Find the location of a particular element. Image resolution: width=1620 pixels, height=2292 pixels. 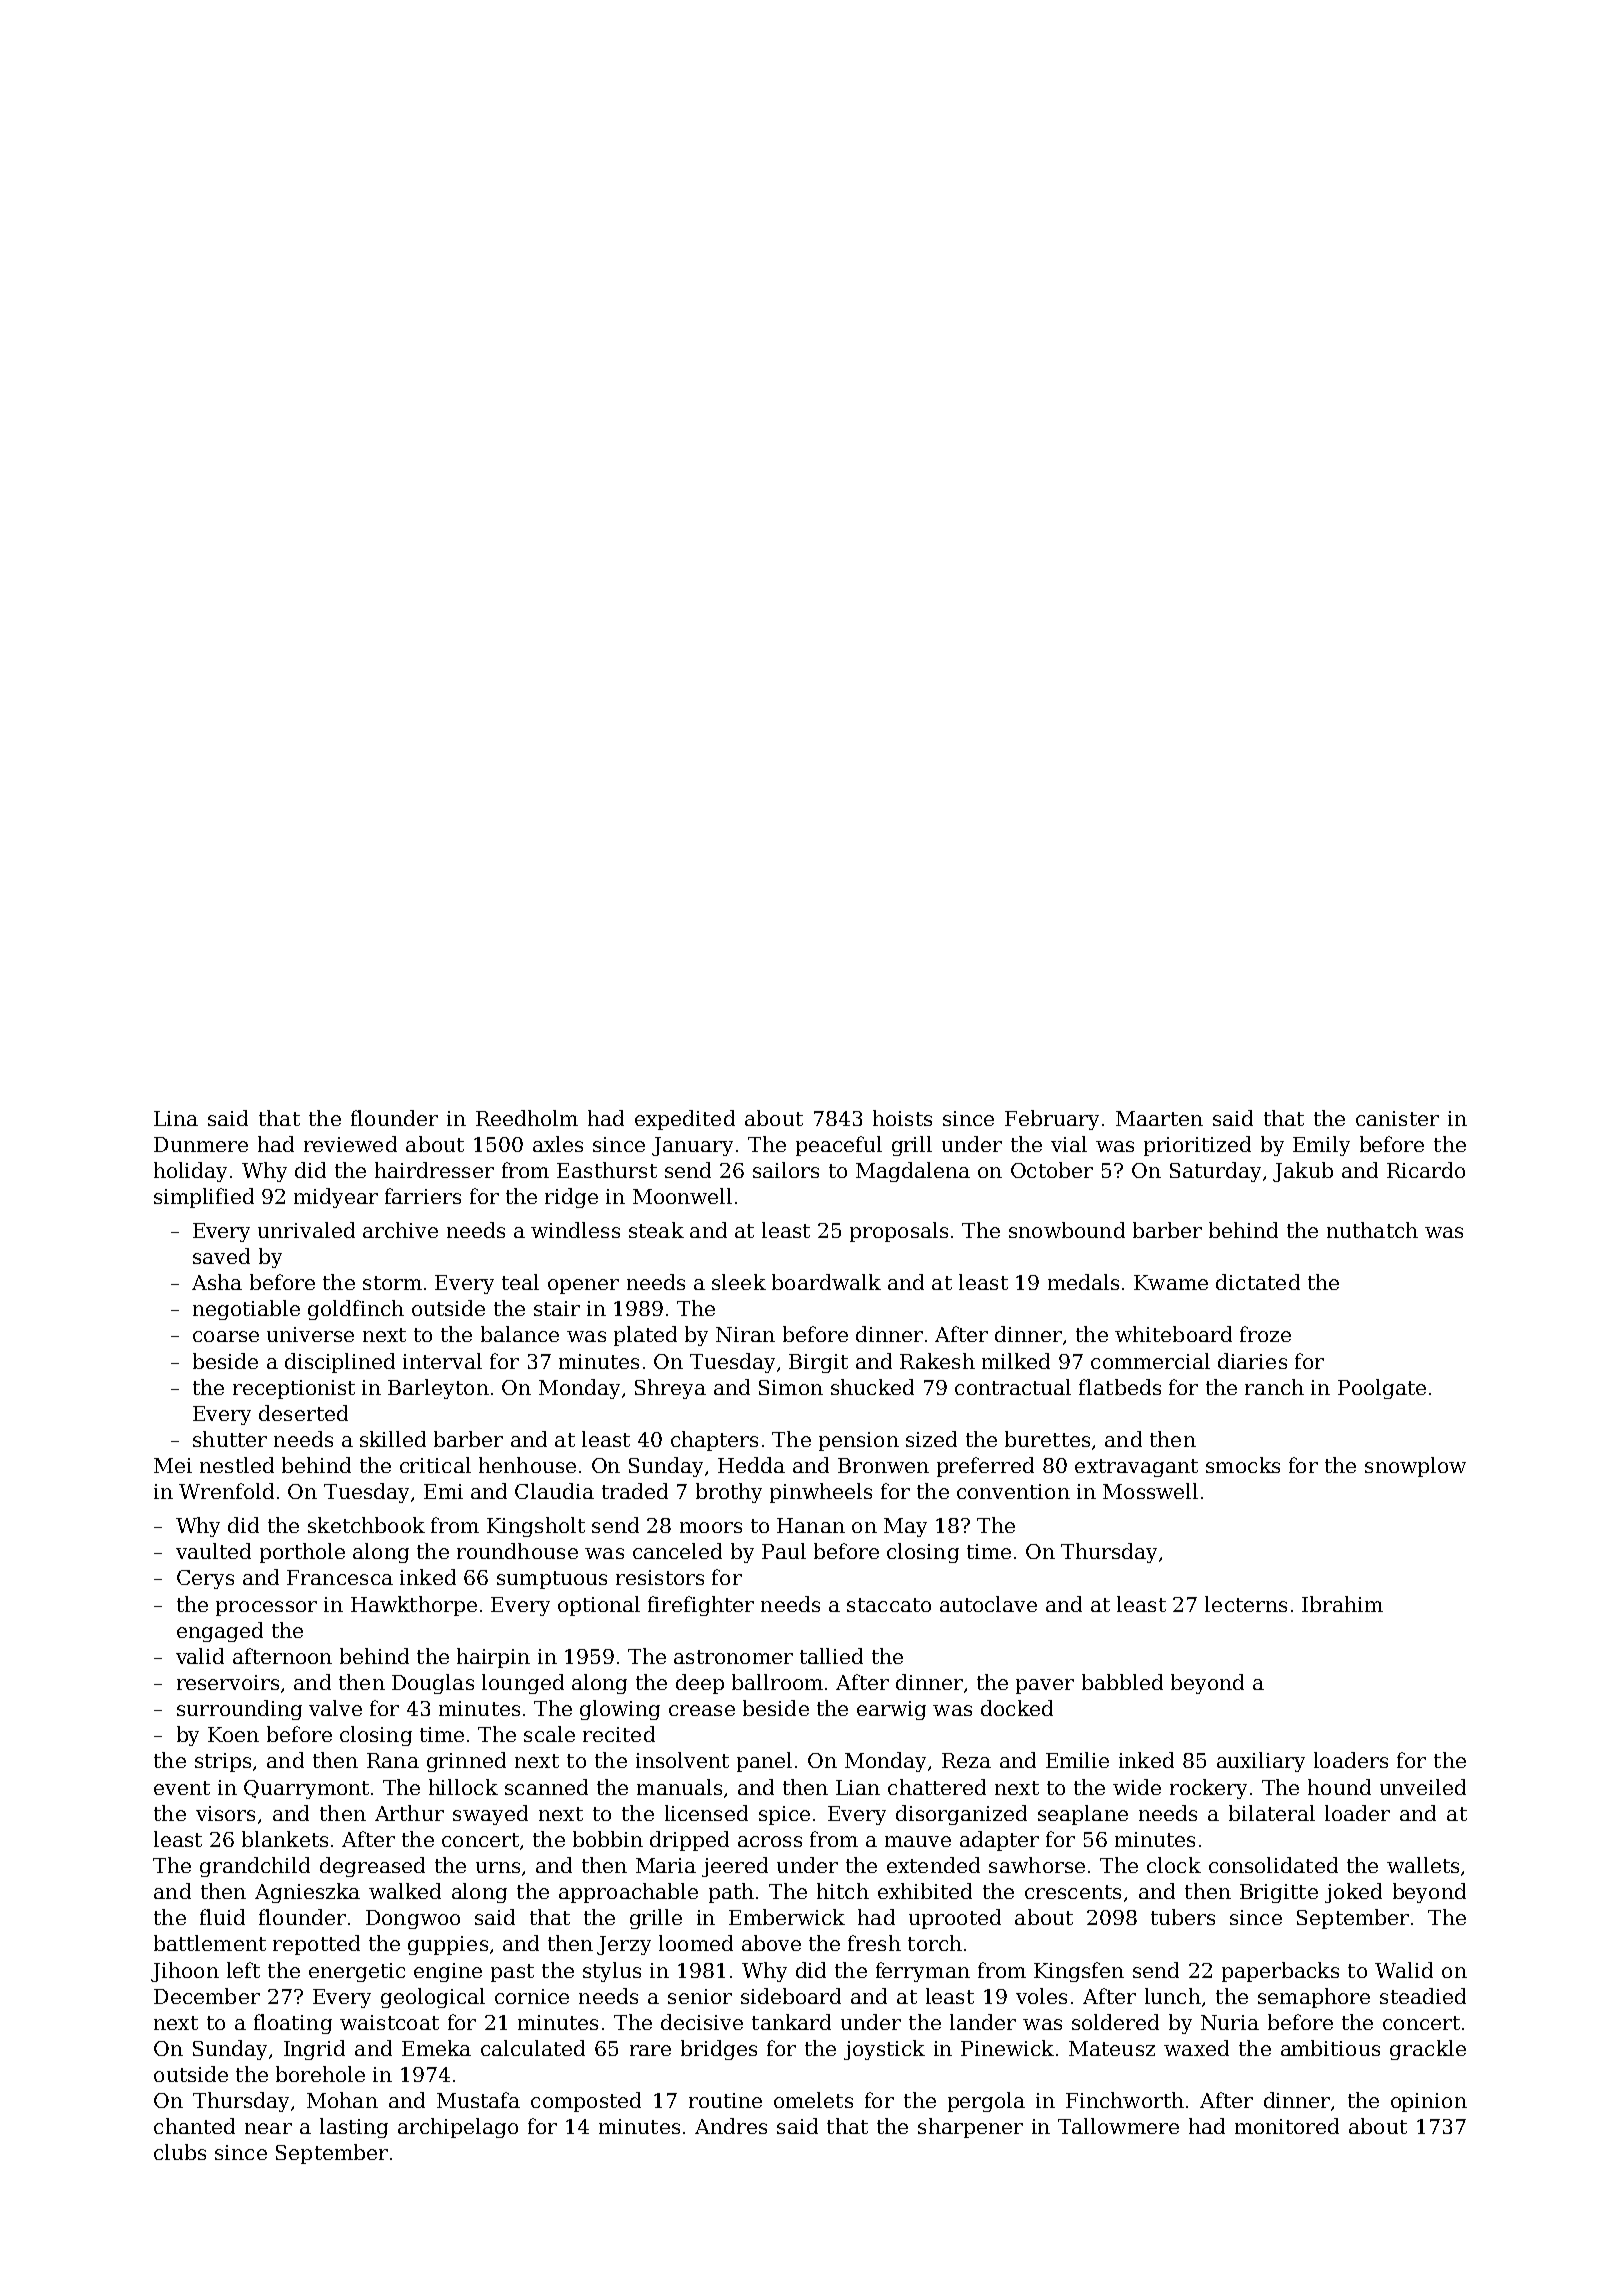

canister is located at coordinates (1397, 1118).
